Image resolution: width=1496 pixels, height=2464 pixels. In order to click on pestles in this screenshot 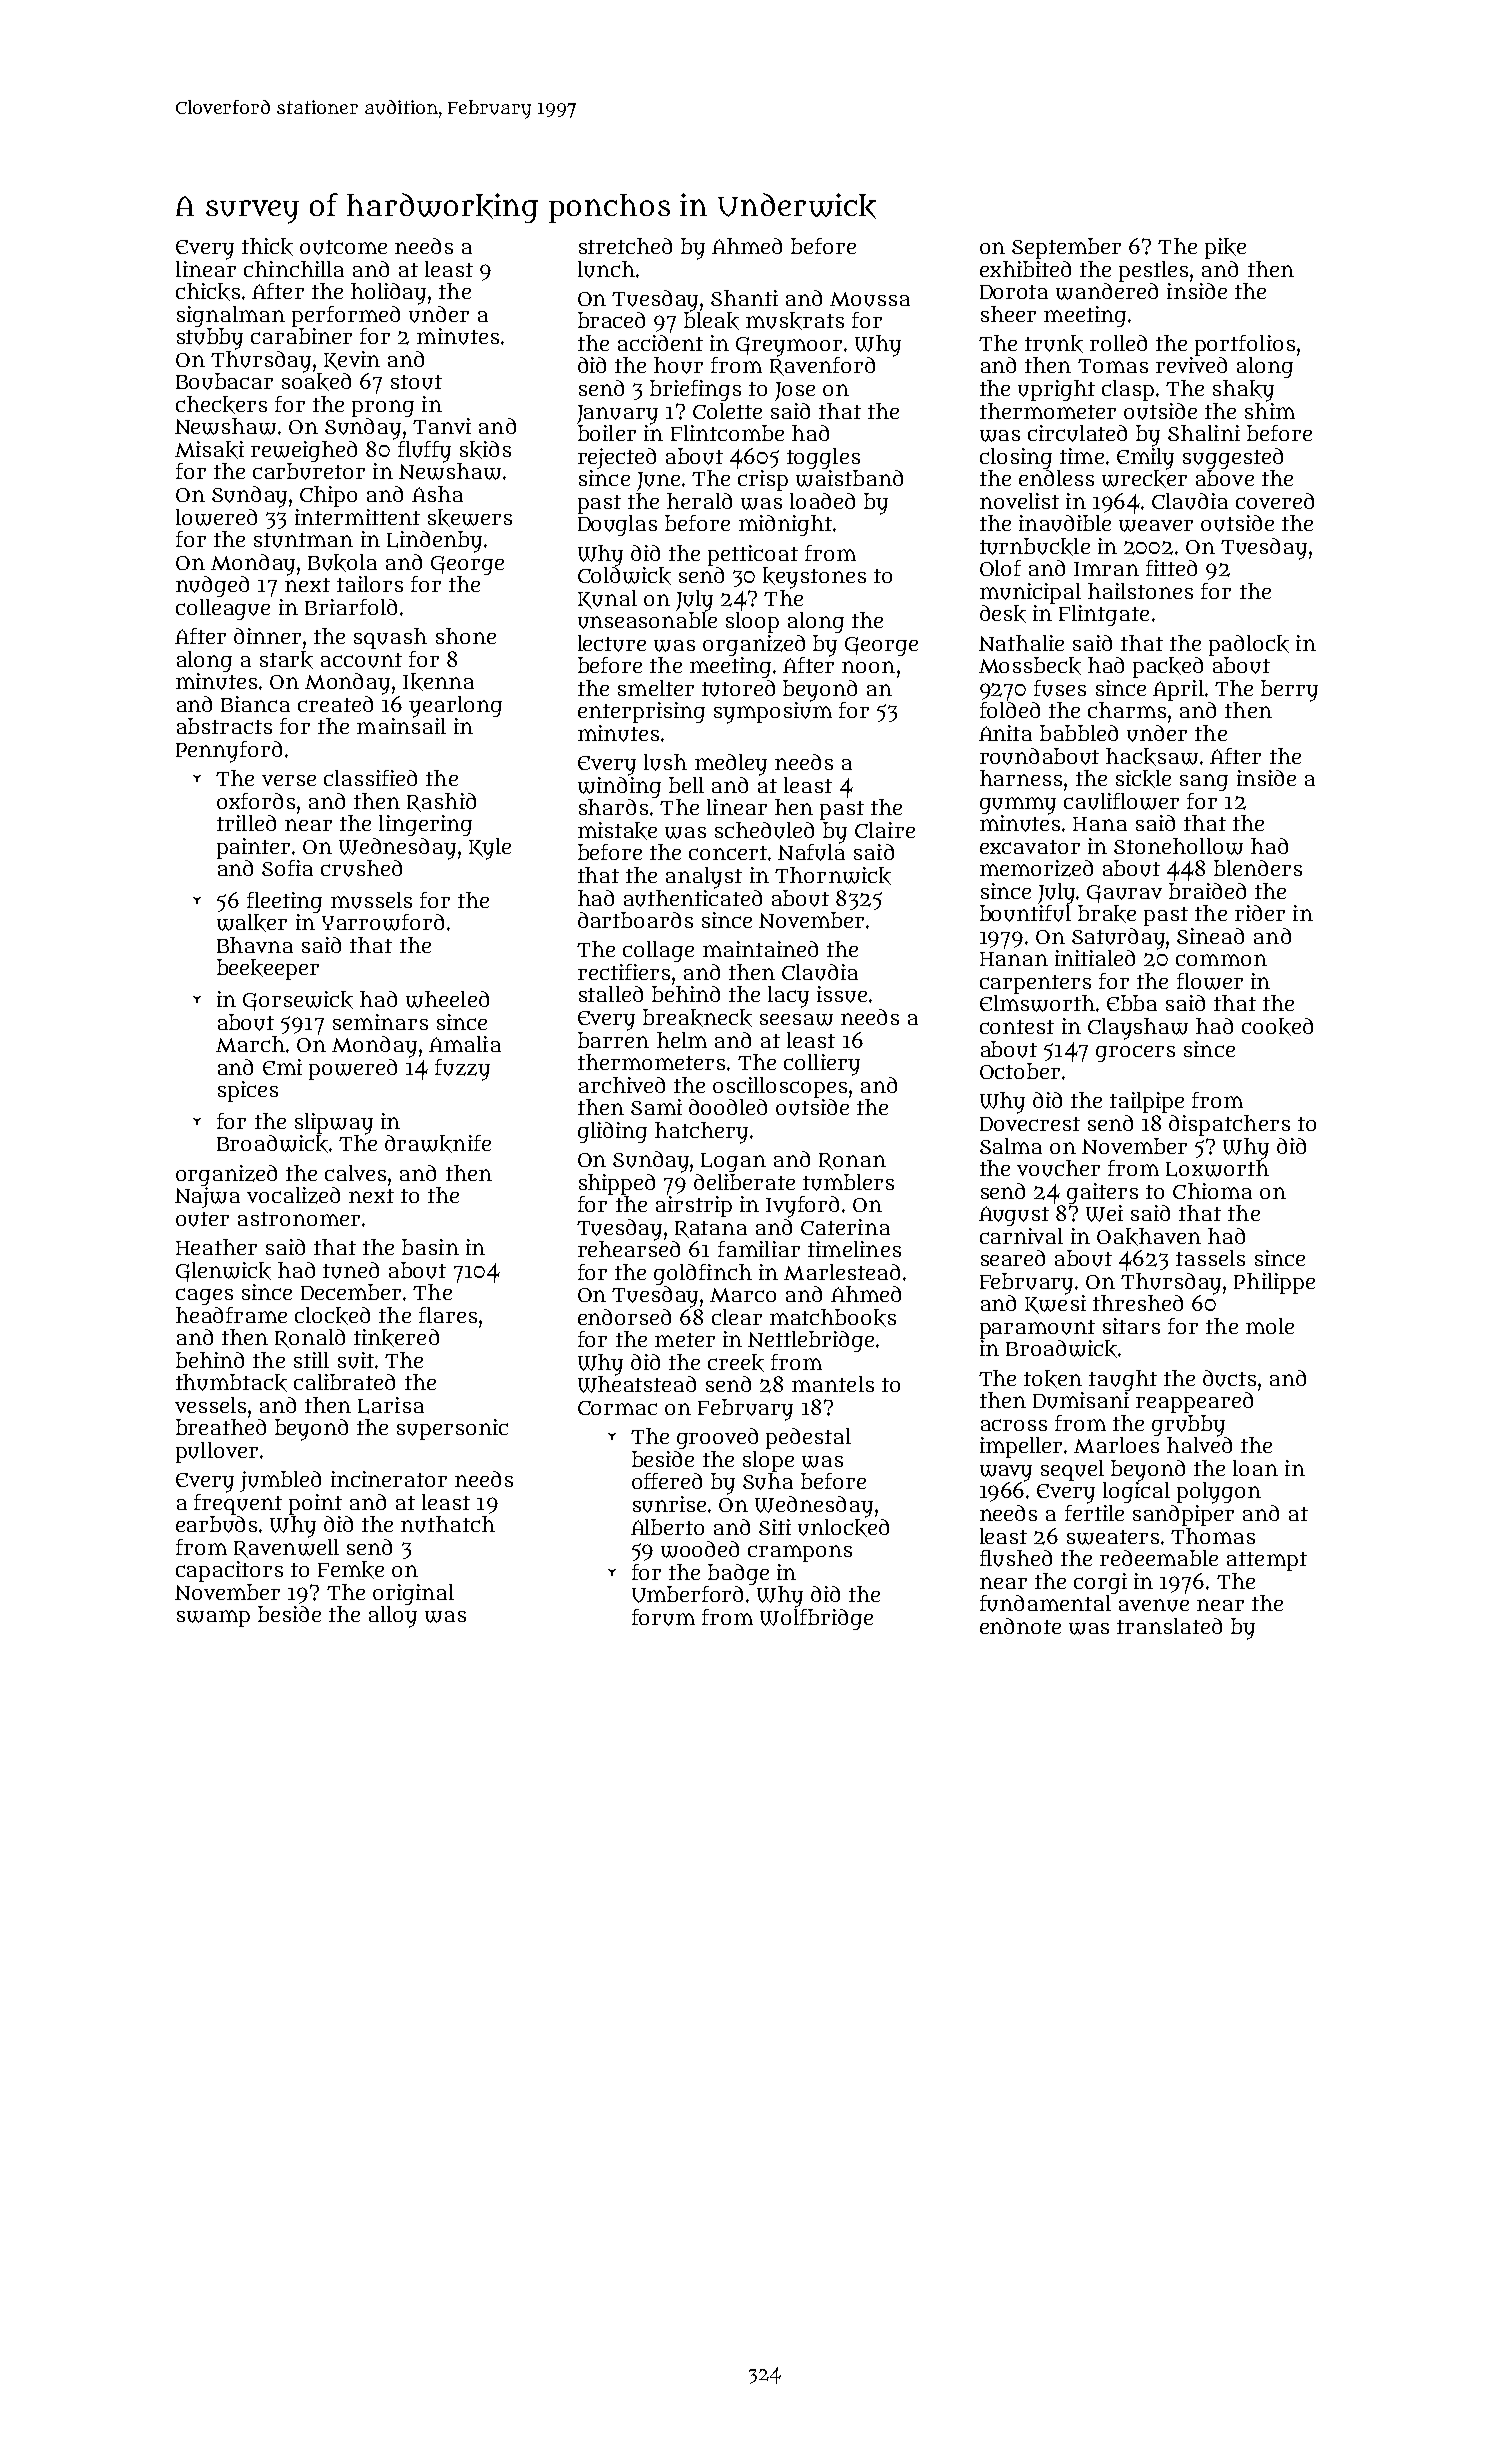, I will do `click(1153, 271)`.
